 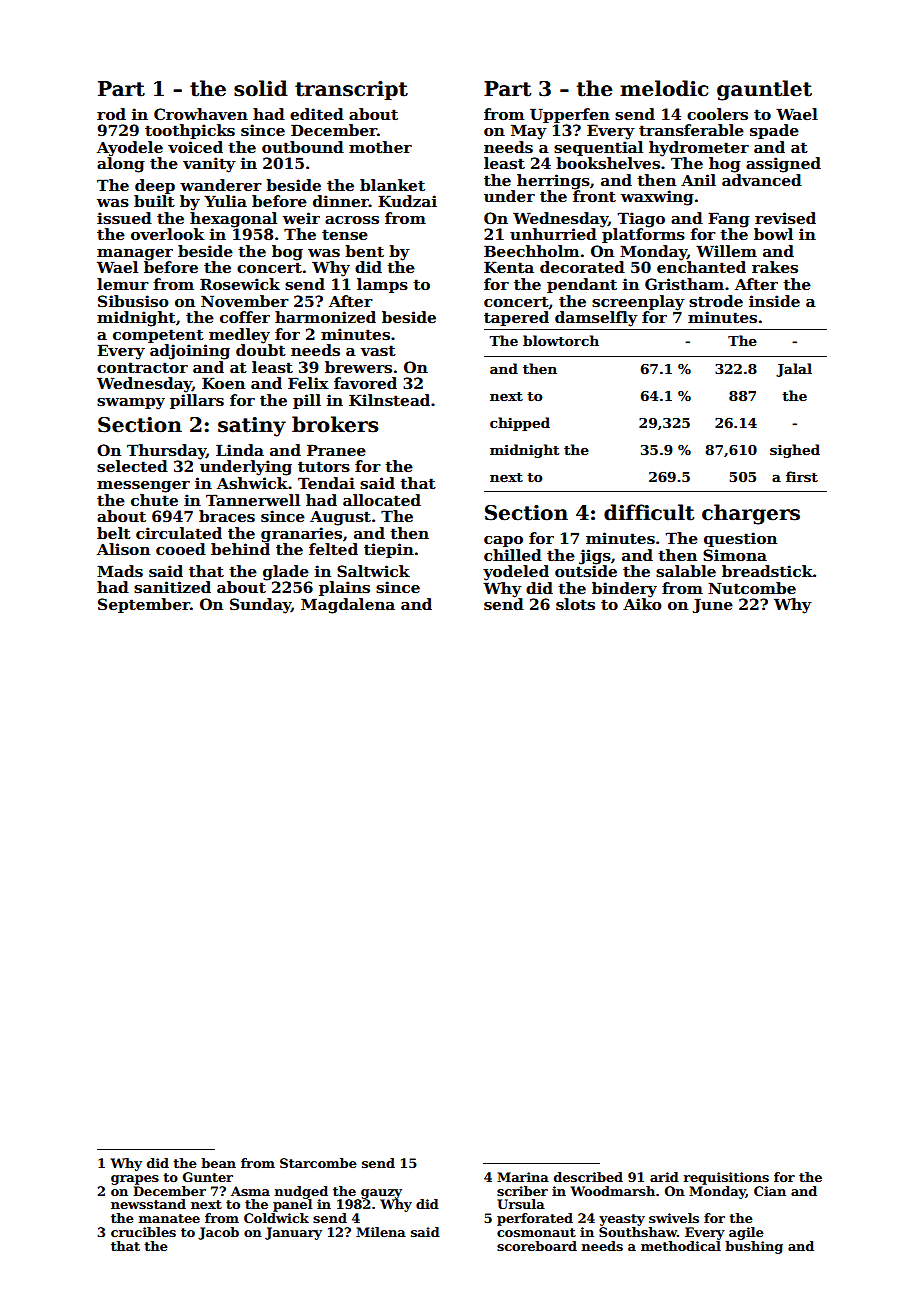 I want to click on Crowhaven, so click(x=201, y=114).
